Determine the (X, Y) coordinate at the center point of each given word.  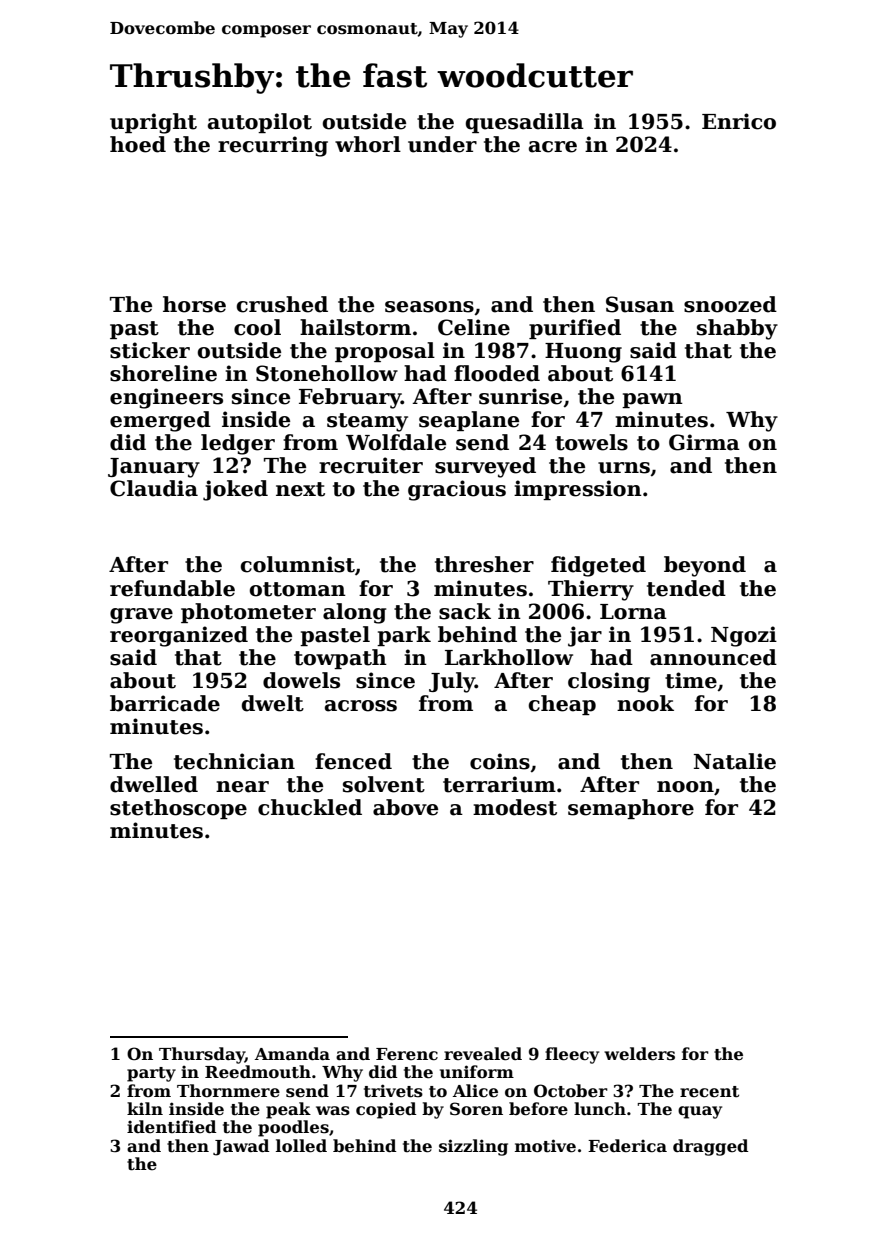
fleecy (572, 1055)
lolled (301, 1146)
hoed (138, 144)
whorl (368, 144)
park (404, 636)
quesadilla (525, 123)
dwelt (273, 703)
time (691, 680)
